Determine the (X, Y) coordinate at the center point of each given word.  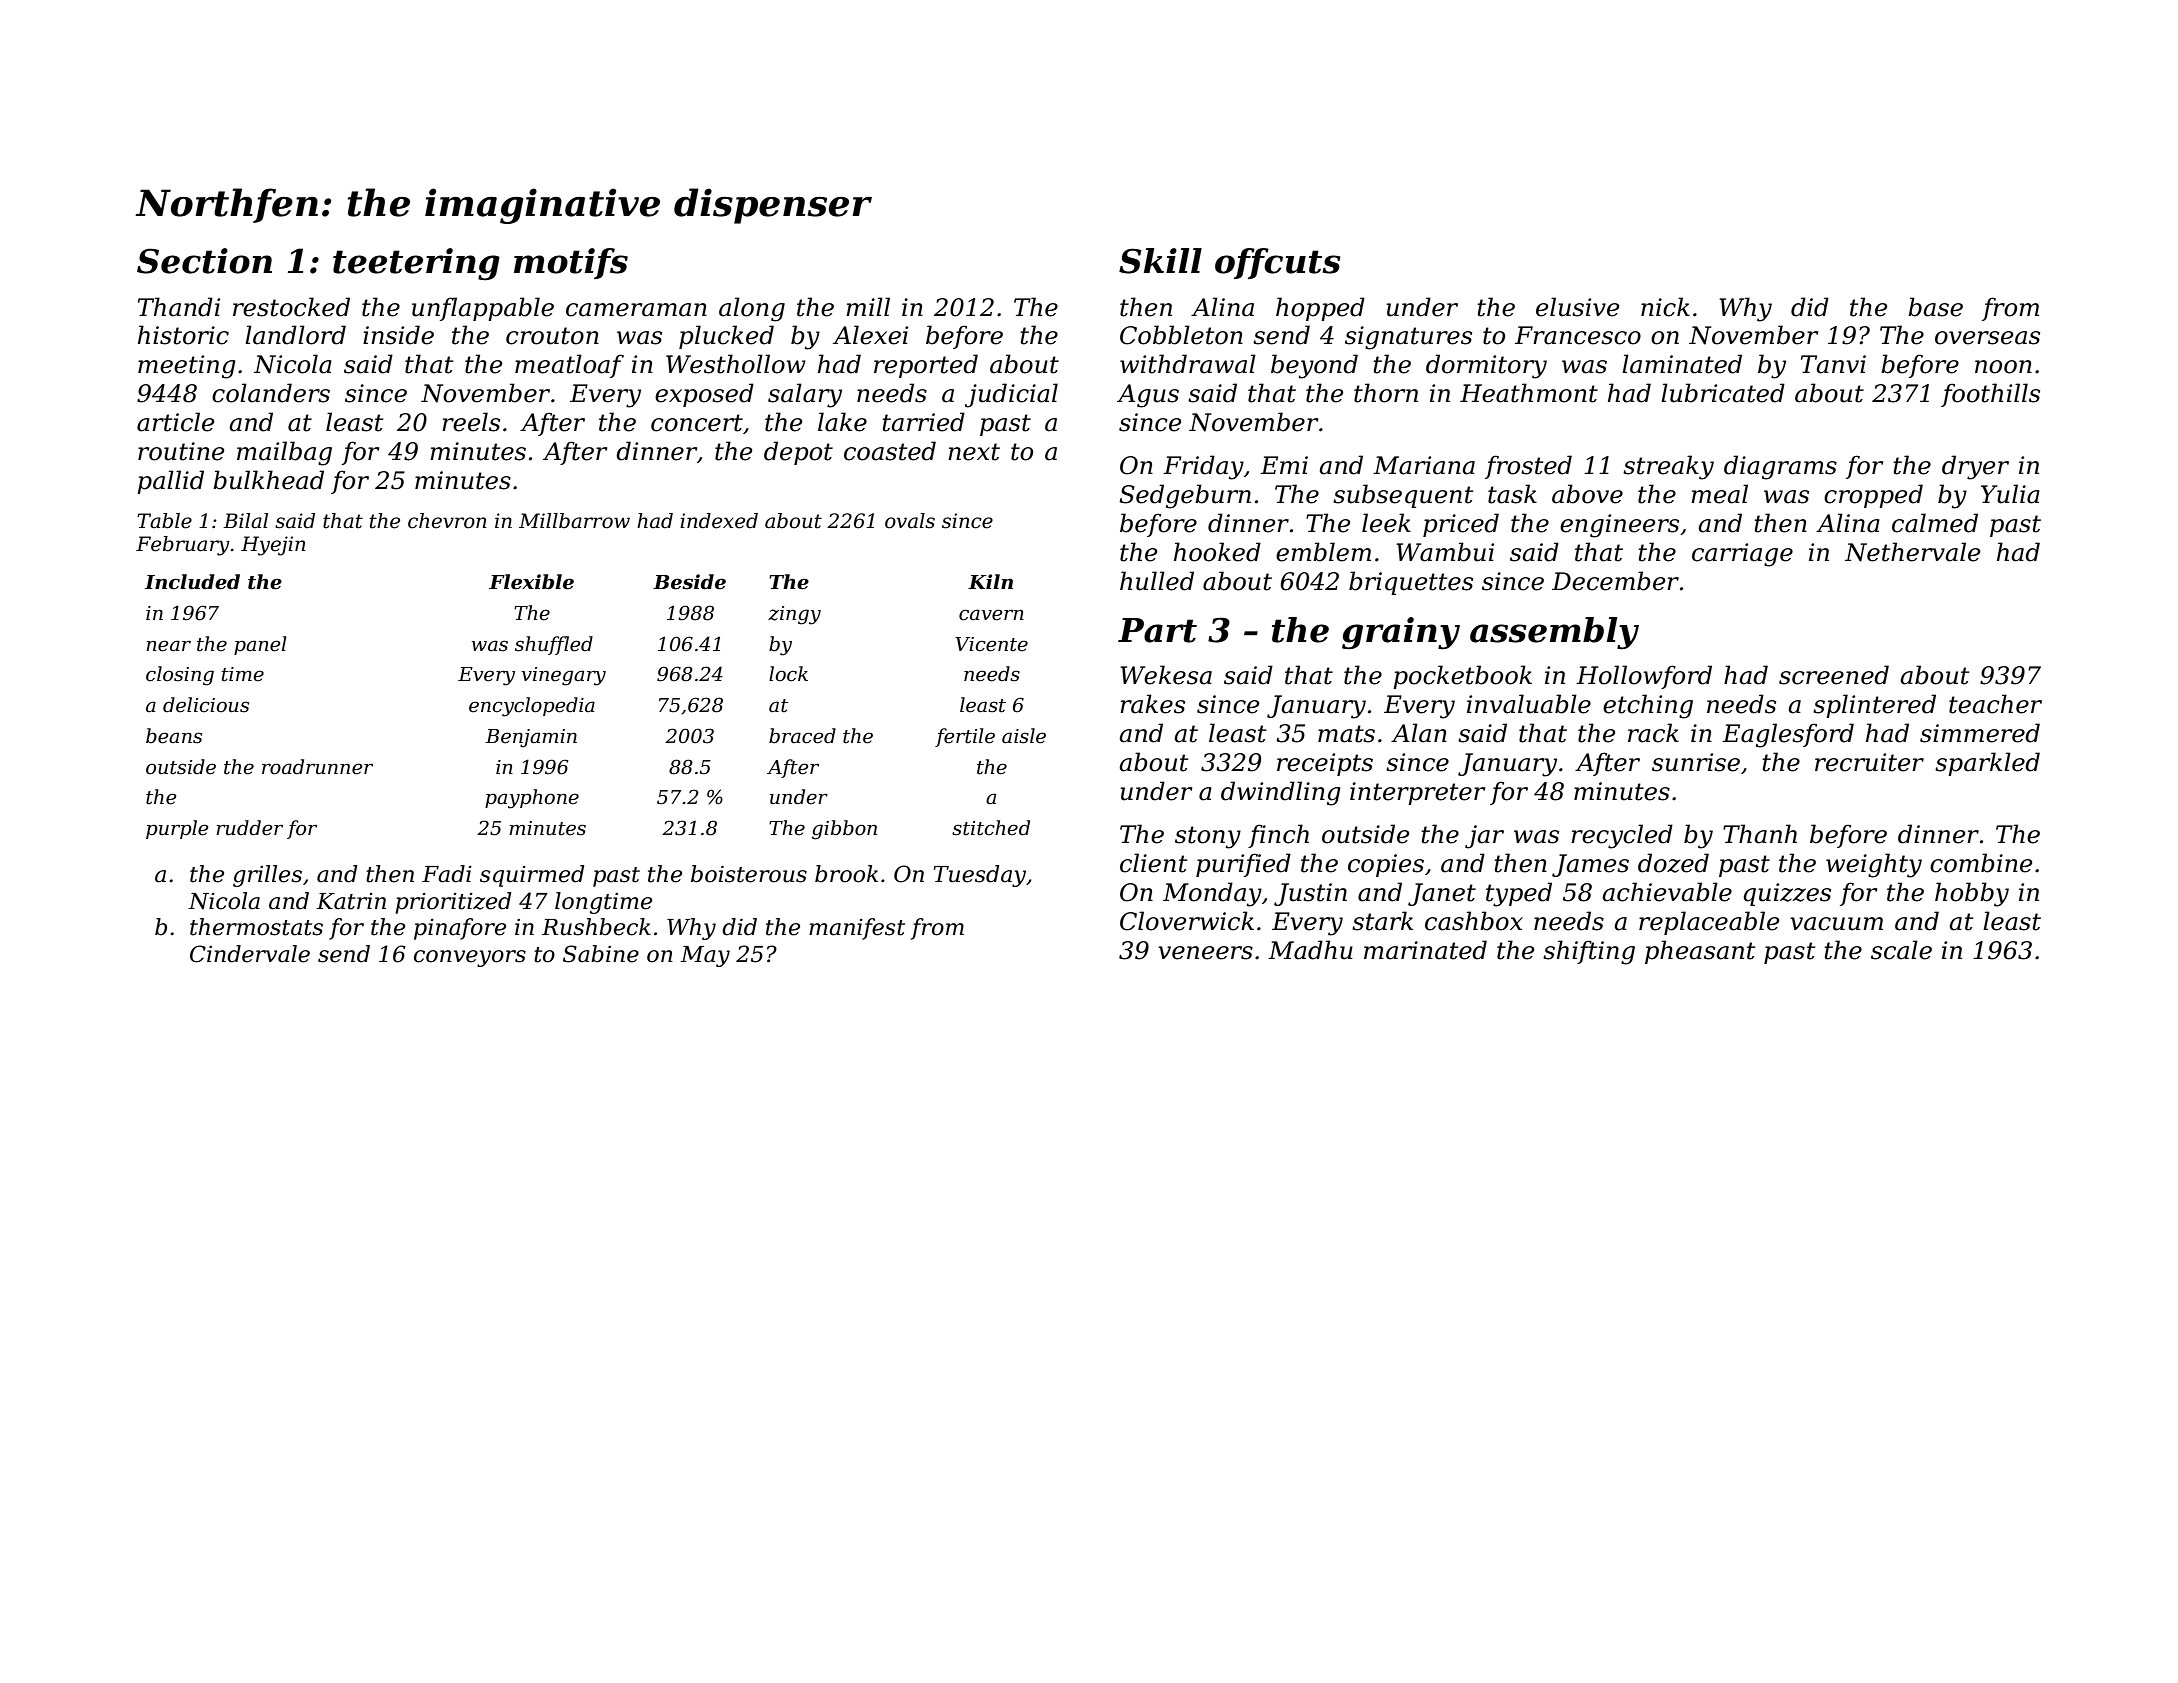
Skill (1160, 261)
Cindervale (250, 954)
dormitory (1486, 366)
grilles (267, 876)
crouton (552, 336)
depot (798, 453)
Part (1157, 630)
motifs (571, 263)
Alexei (870, 335)
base (1935, 307)
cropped (1873, 496)
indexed (719, 521)
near (168, 646)
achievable (1667, 892)
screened (1834, 675)
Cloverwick (1187, 921)
